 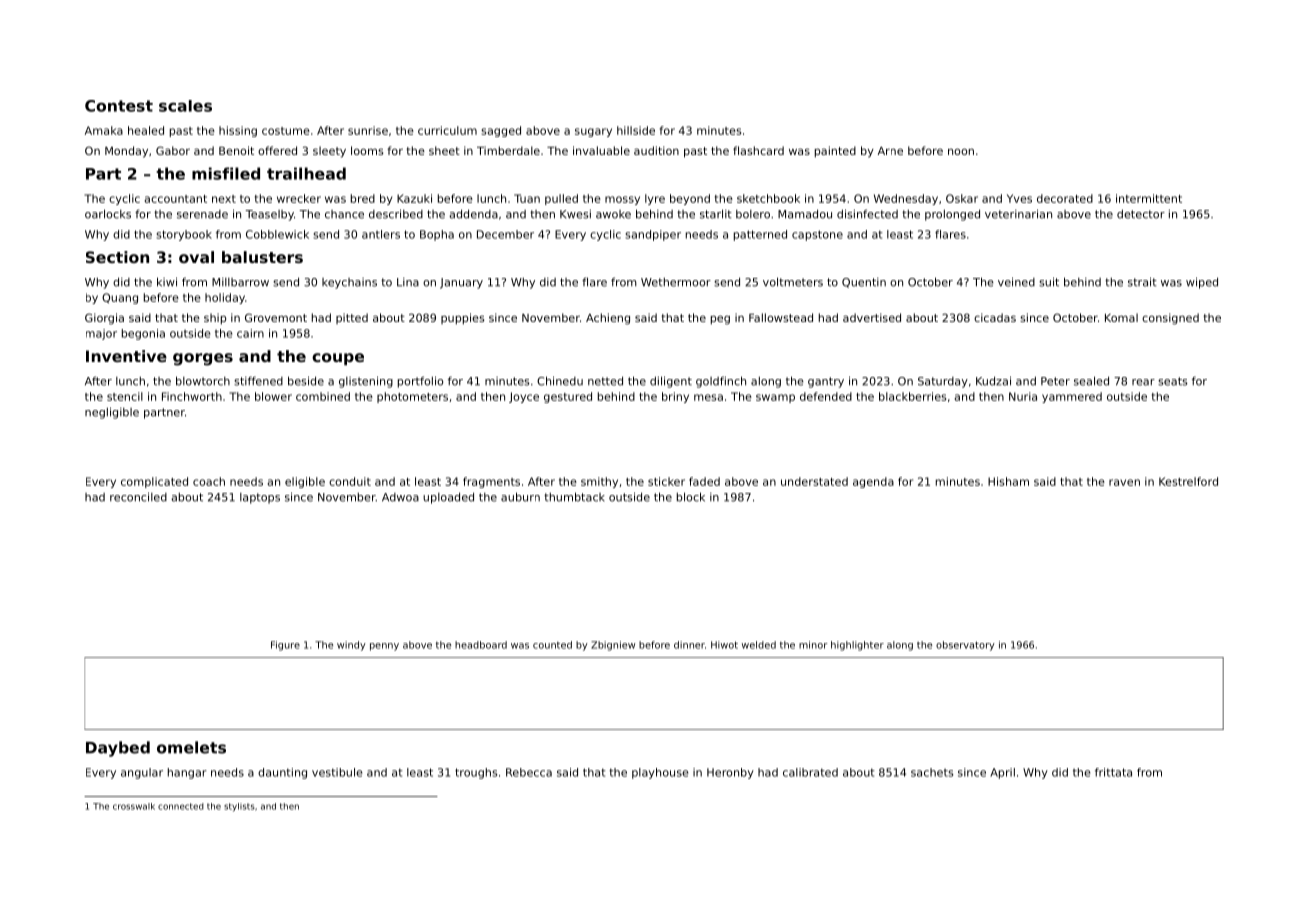 What do you see at coordinates (224, 199) in the screenshot?
I see `next` at bounding box center [224, 199].
